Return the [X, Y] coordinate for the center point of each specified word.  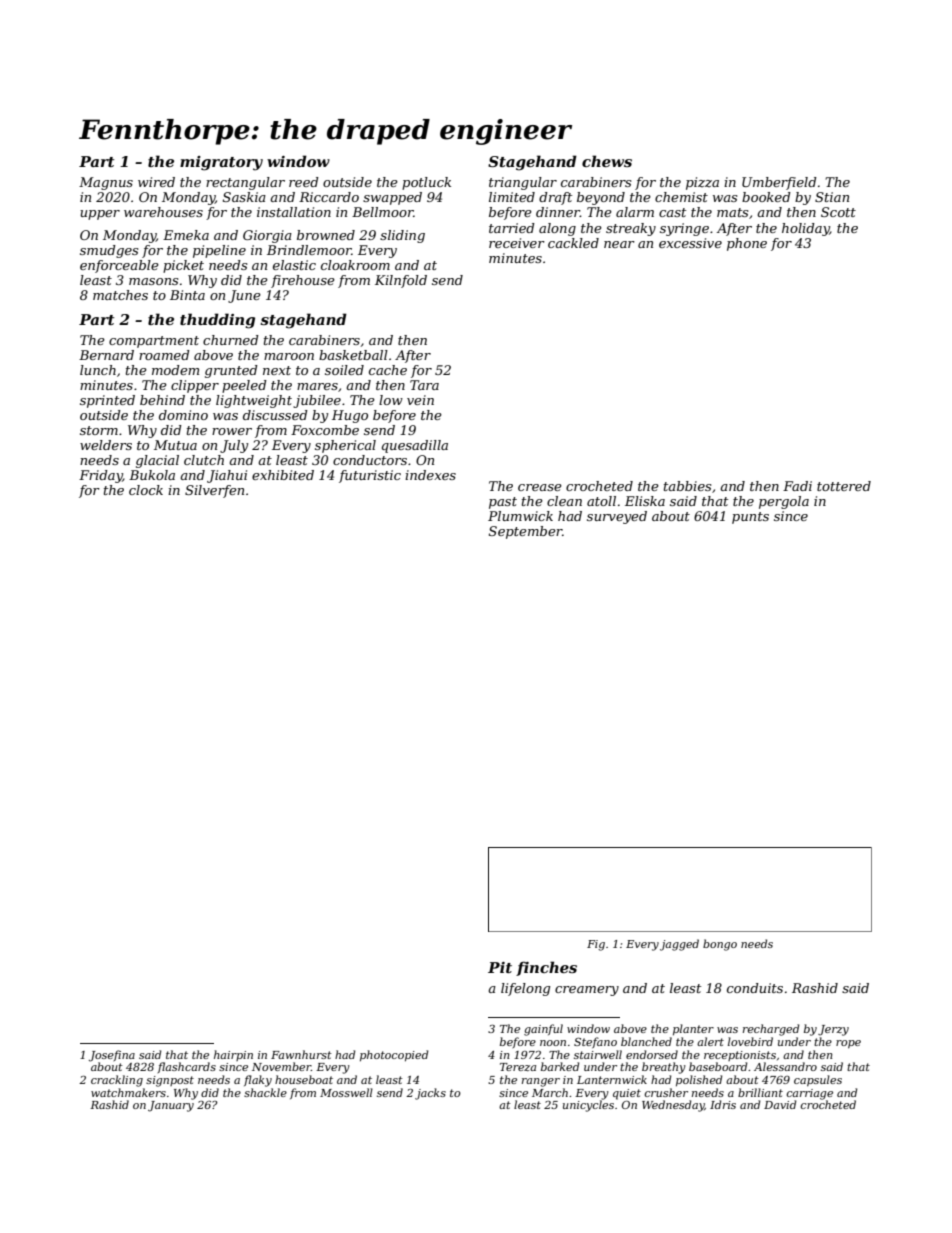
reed [304, 182]
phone [747, 244]
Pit [500, 967]
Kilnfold [401, 281]
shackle [265, 1092]
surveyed [617, 517]
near [619, 244]
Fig [596, 945]
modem [175, 370]
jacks [430, 1094]
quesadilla [415, 446]
